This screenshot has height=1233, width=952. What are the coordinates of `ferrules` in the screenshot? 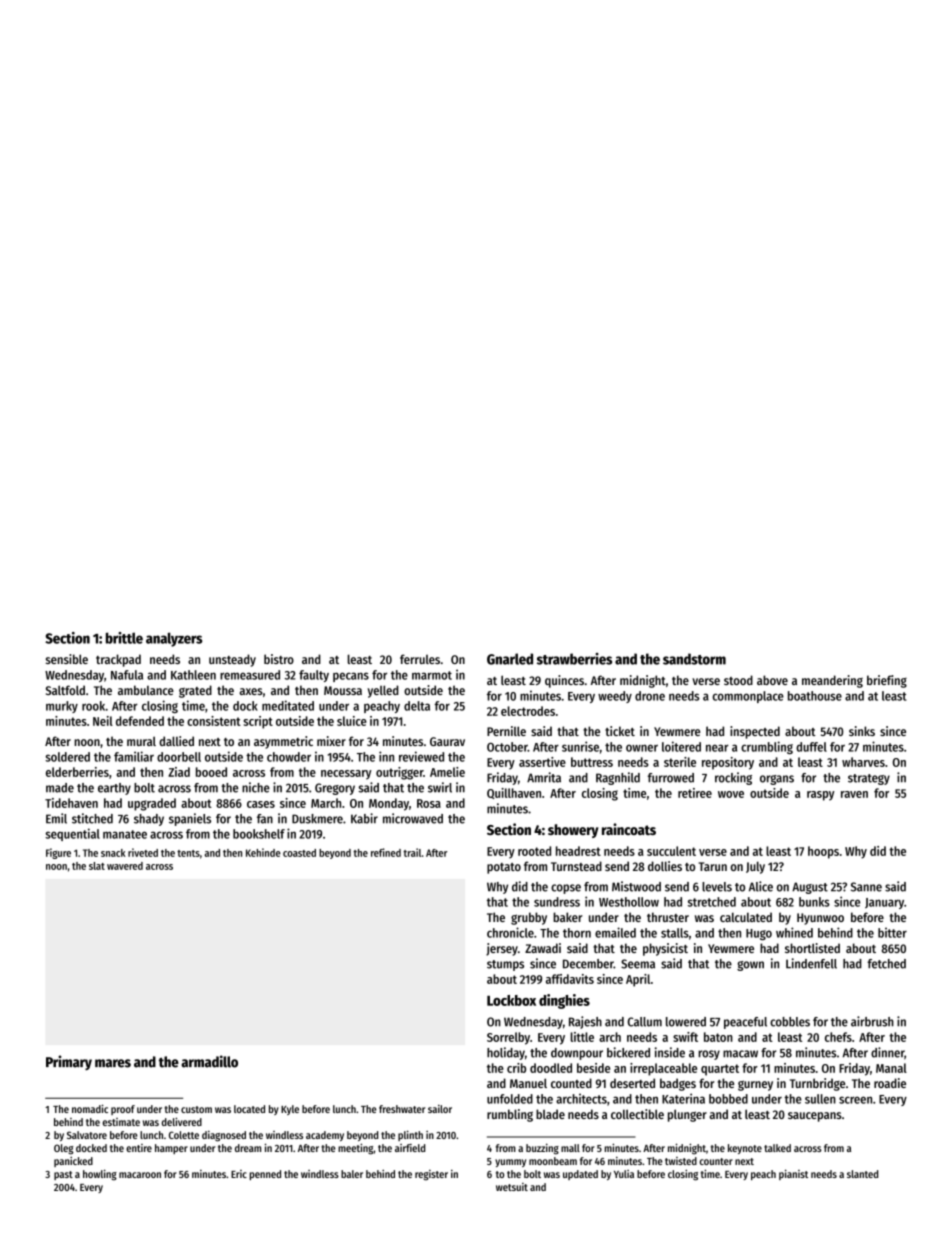 It's located at (420, 659).
